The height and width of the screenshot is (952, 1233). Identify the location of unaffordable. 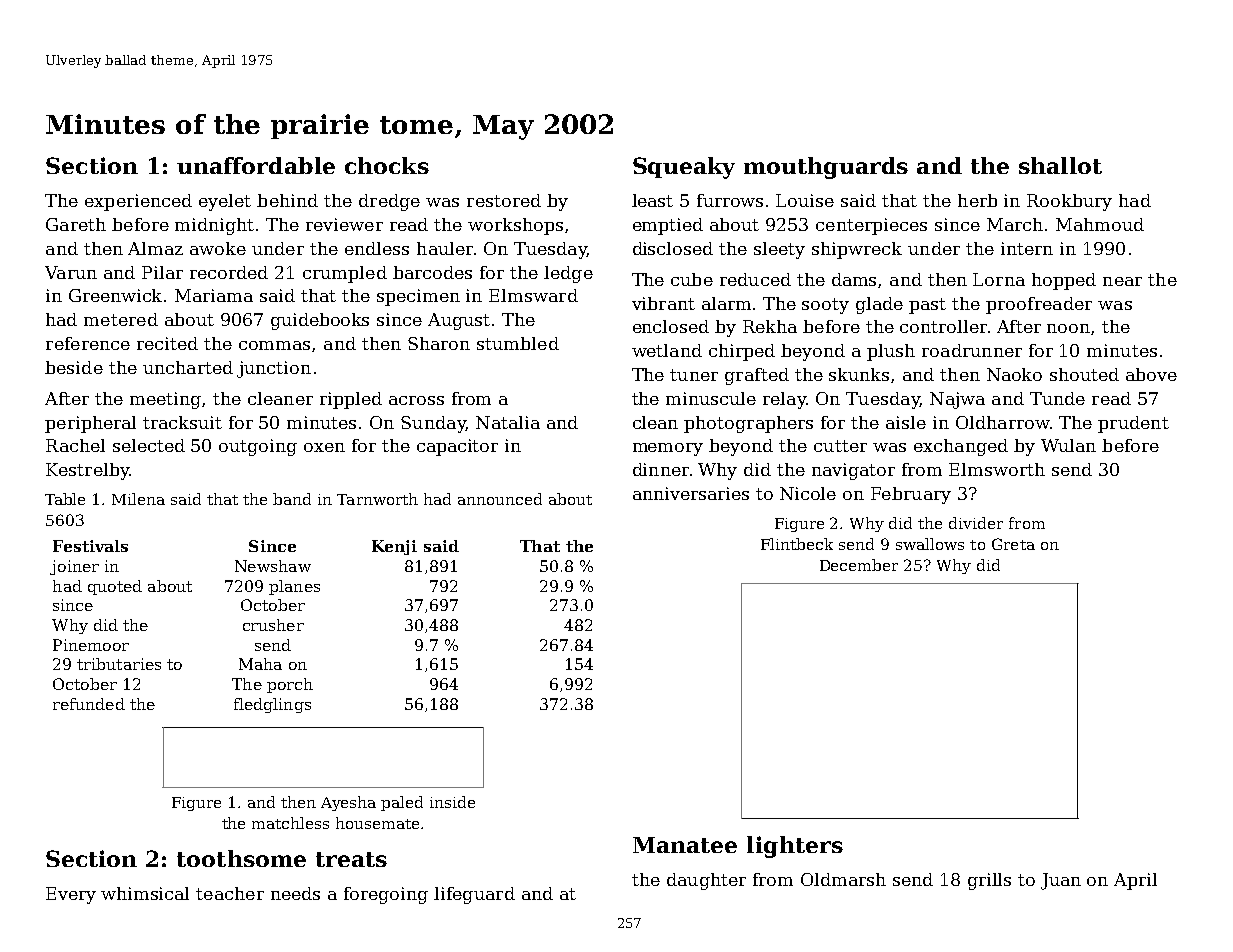
(256, 165).
